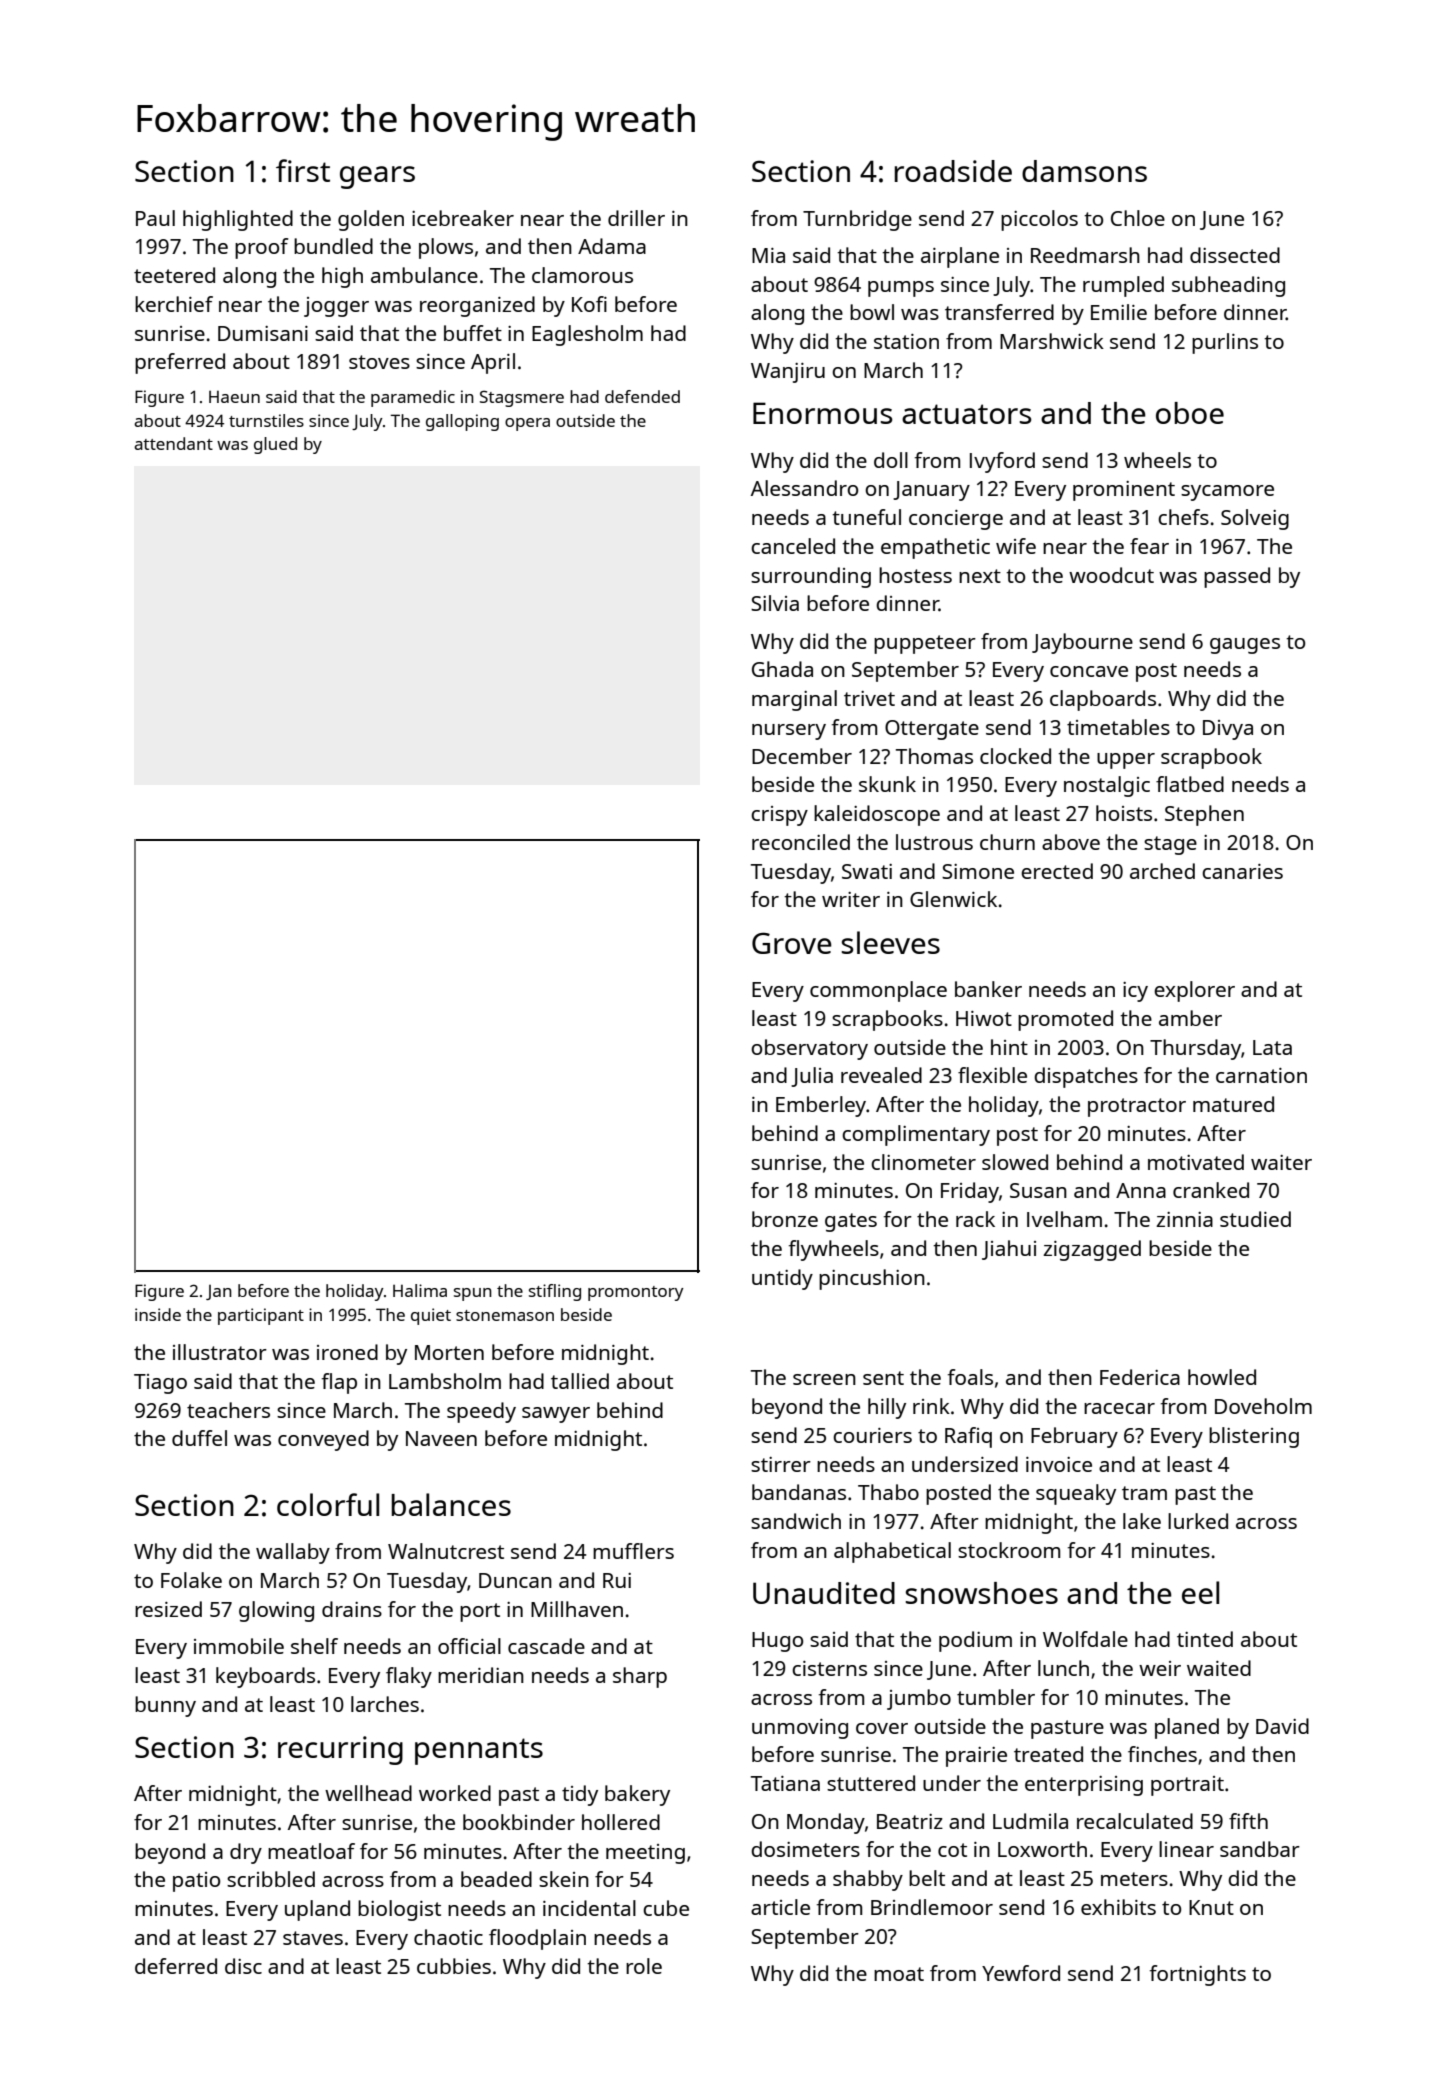 The image size is (1450, 2100). I want to click on damsons, so click(1084, 171).
